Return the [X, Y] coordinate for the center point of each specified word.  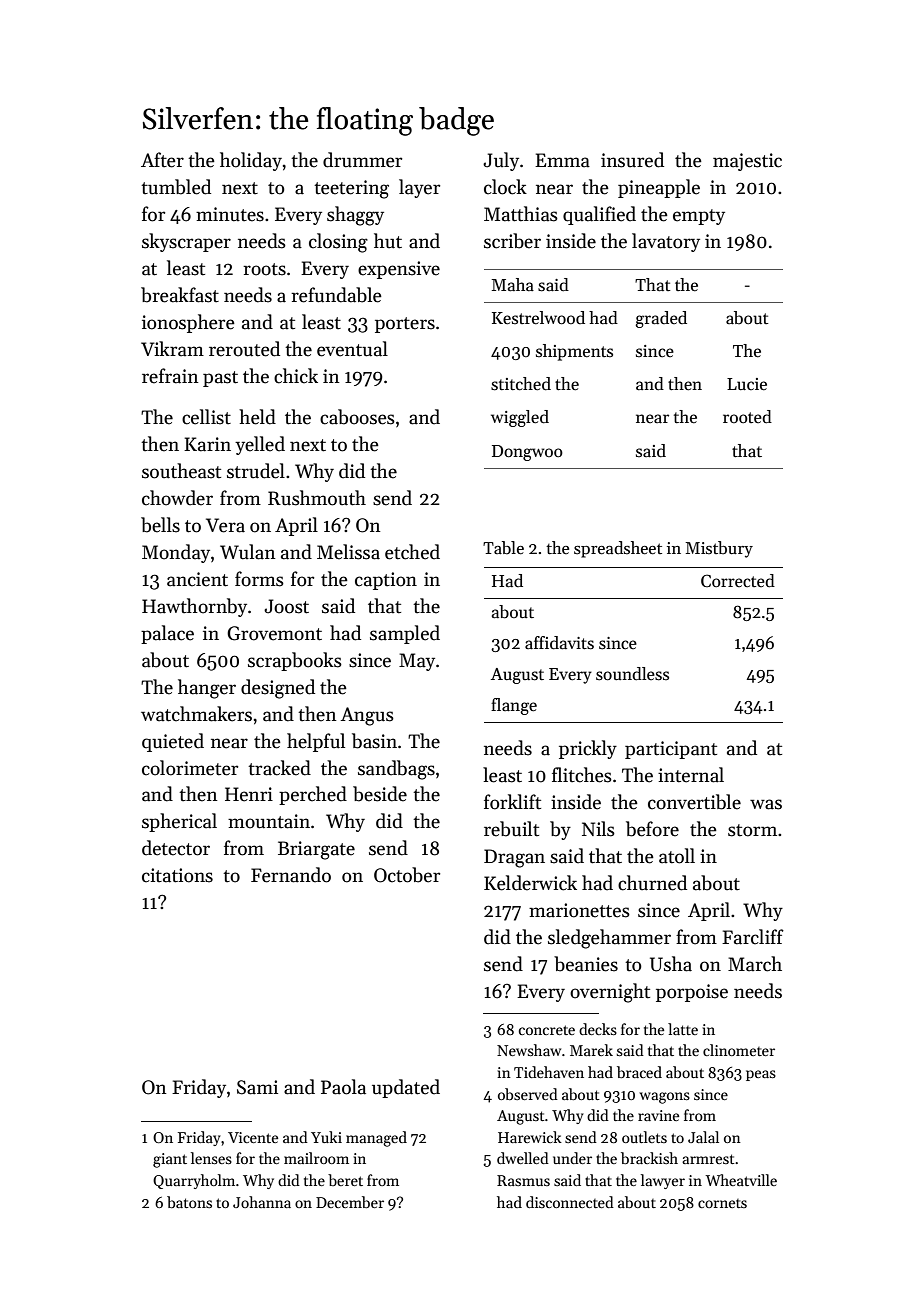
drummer [362, 160]
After [162, 160]
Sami [257, 1087]
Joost [286, 606]
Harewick [530, 1137]
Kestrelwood [538, 318]
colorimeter [190, 768]
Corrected [738, 581]
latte [683, 1029]
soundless [632, 674]
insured [632, 160]
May [417, 662]
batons [189, 1202]
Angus [367, 716]
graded [661, 319]
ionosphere [188, 323]
